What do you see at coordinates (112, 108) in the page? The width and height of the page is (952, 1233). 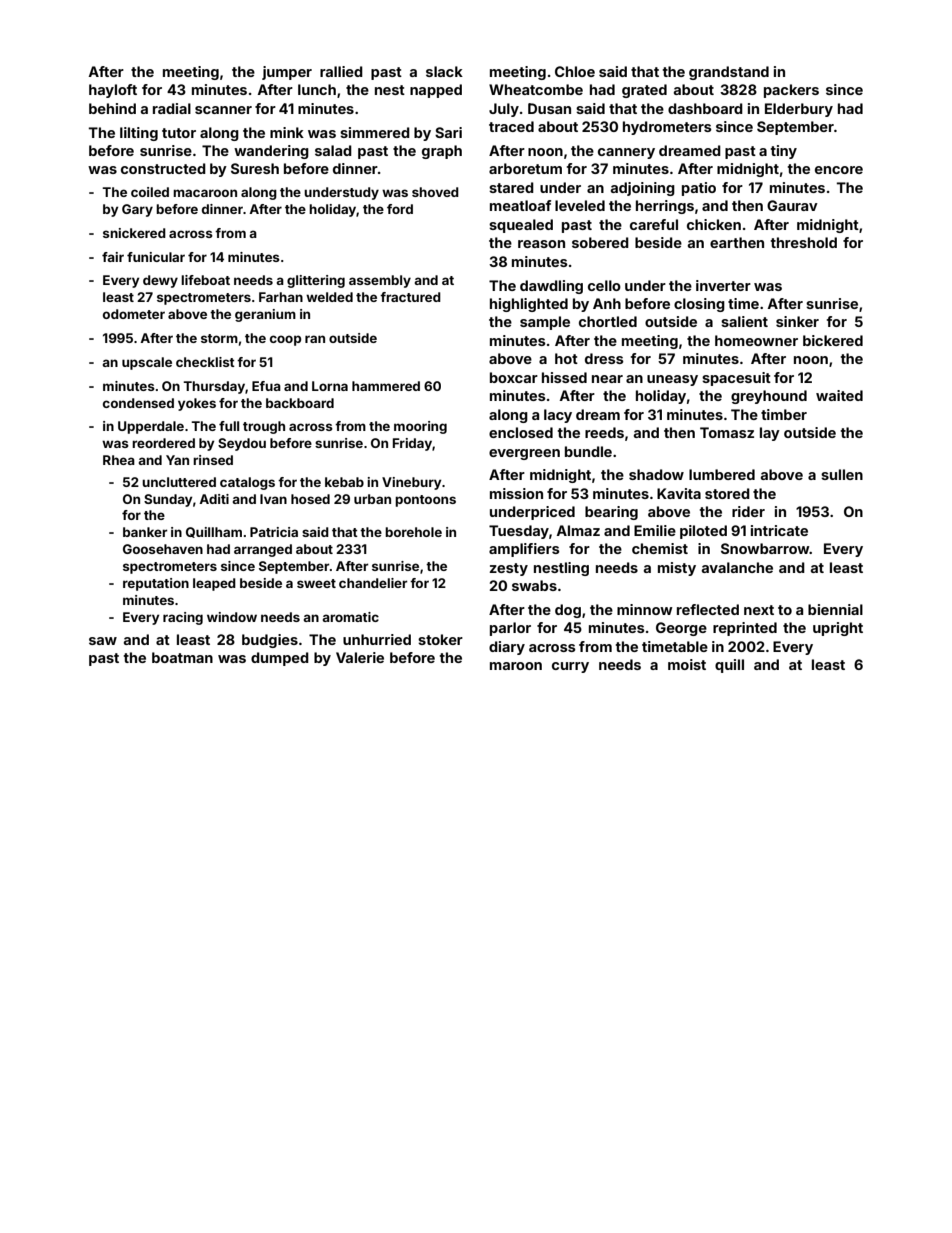 I see `behind` at bounding box center [112, 108].
